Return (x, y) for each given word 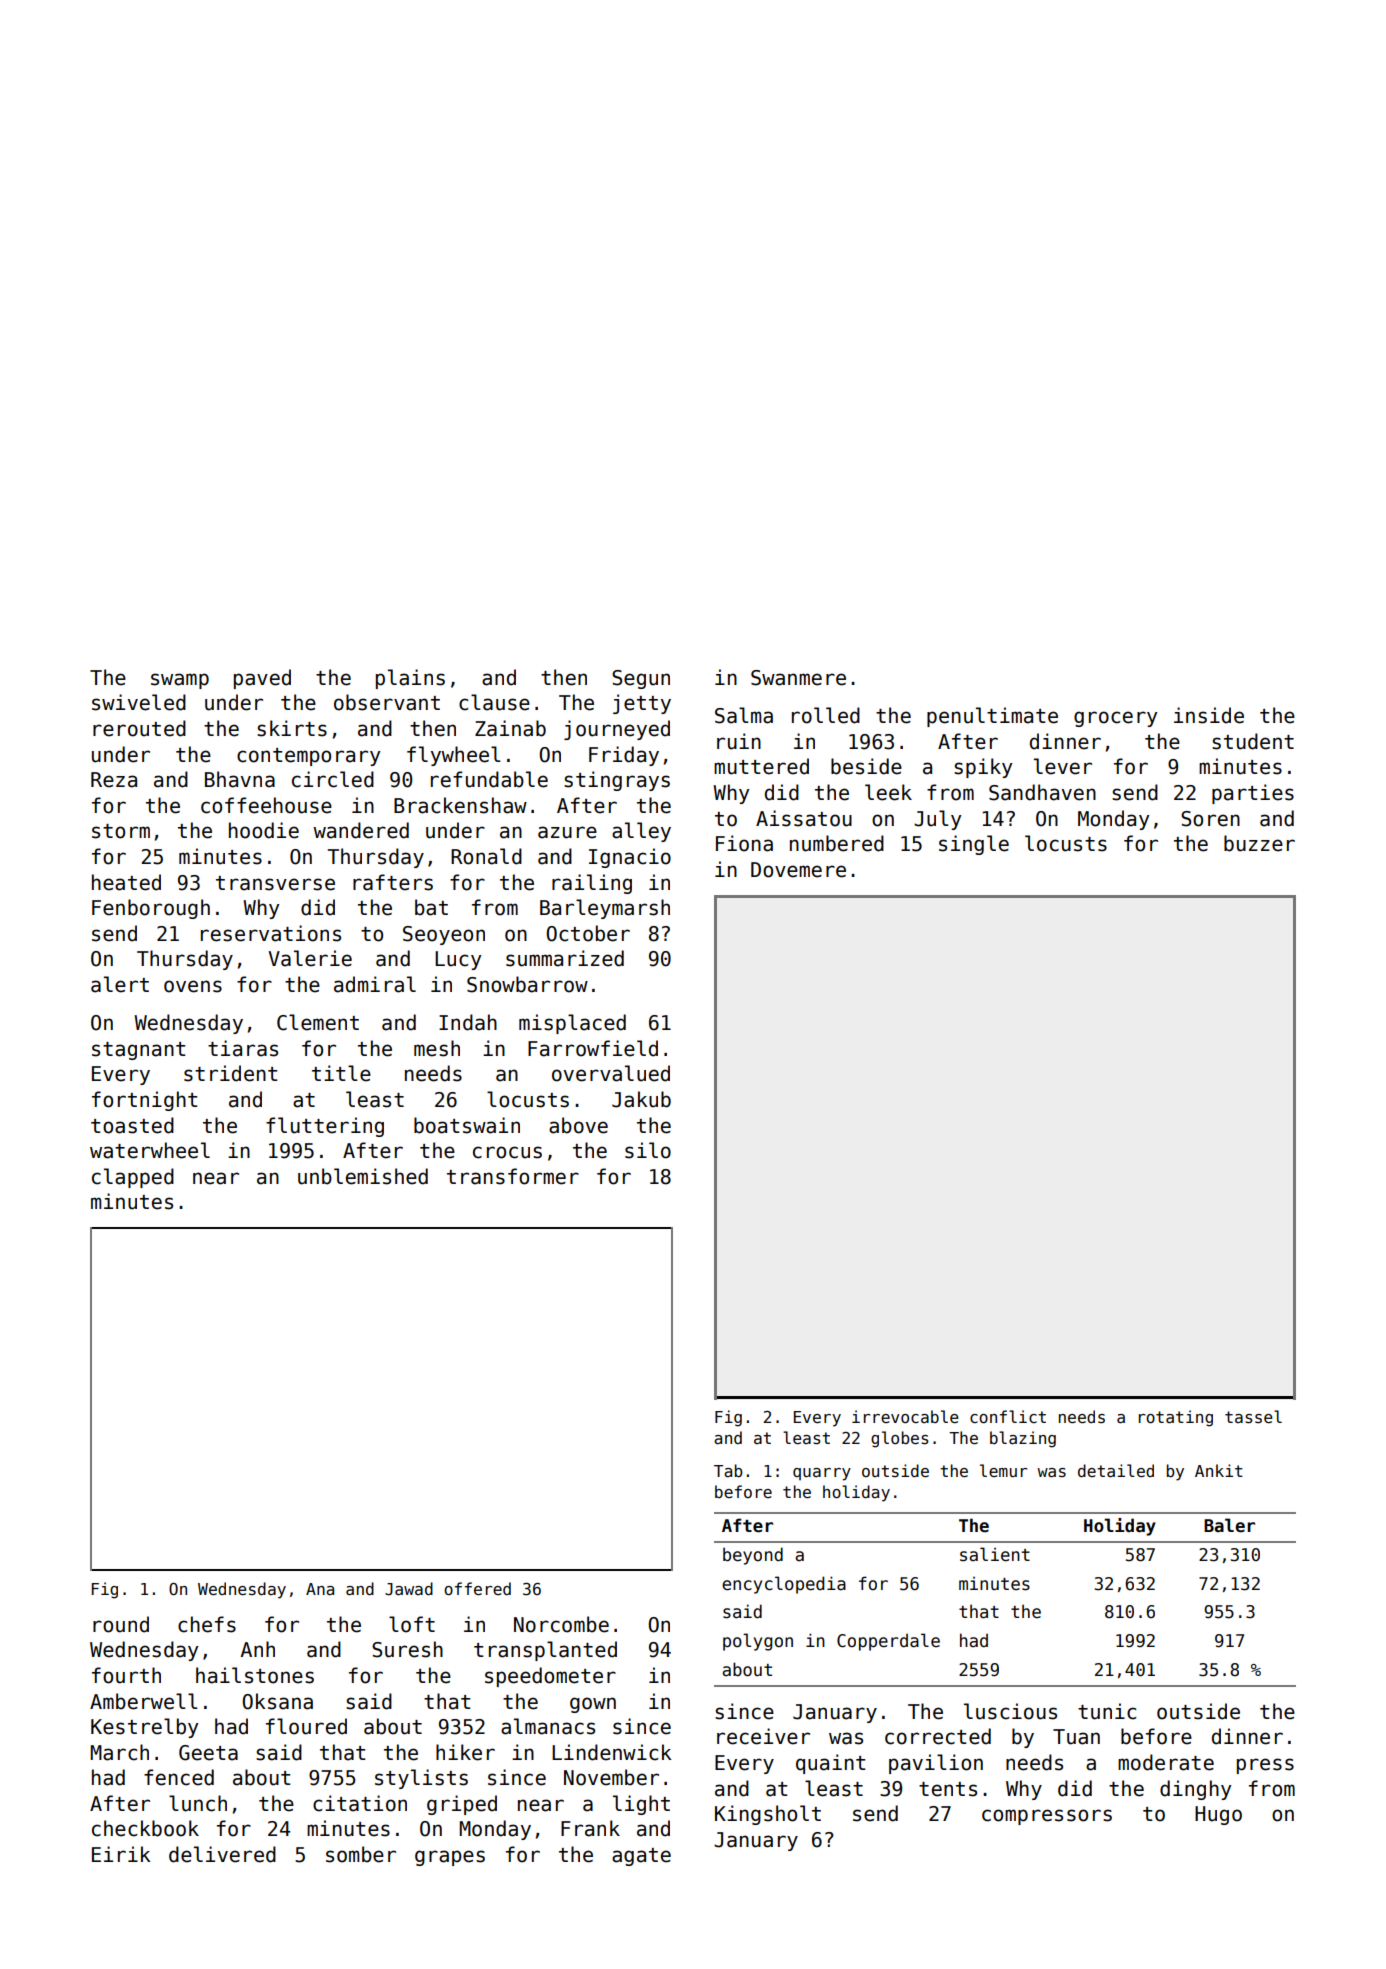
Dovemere (798, 870)
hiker (465, 1752)
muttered (761, 766)
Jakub (641, 1099)
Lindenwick (611, 1752)
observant (387, 702)
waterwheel (150, 1150)
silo (648, 1150)
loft (412, 1624)
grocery (1115, 719)
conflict (1008, 1417)
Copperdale (888, 1642)
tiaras (243, 1048)
